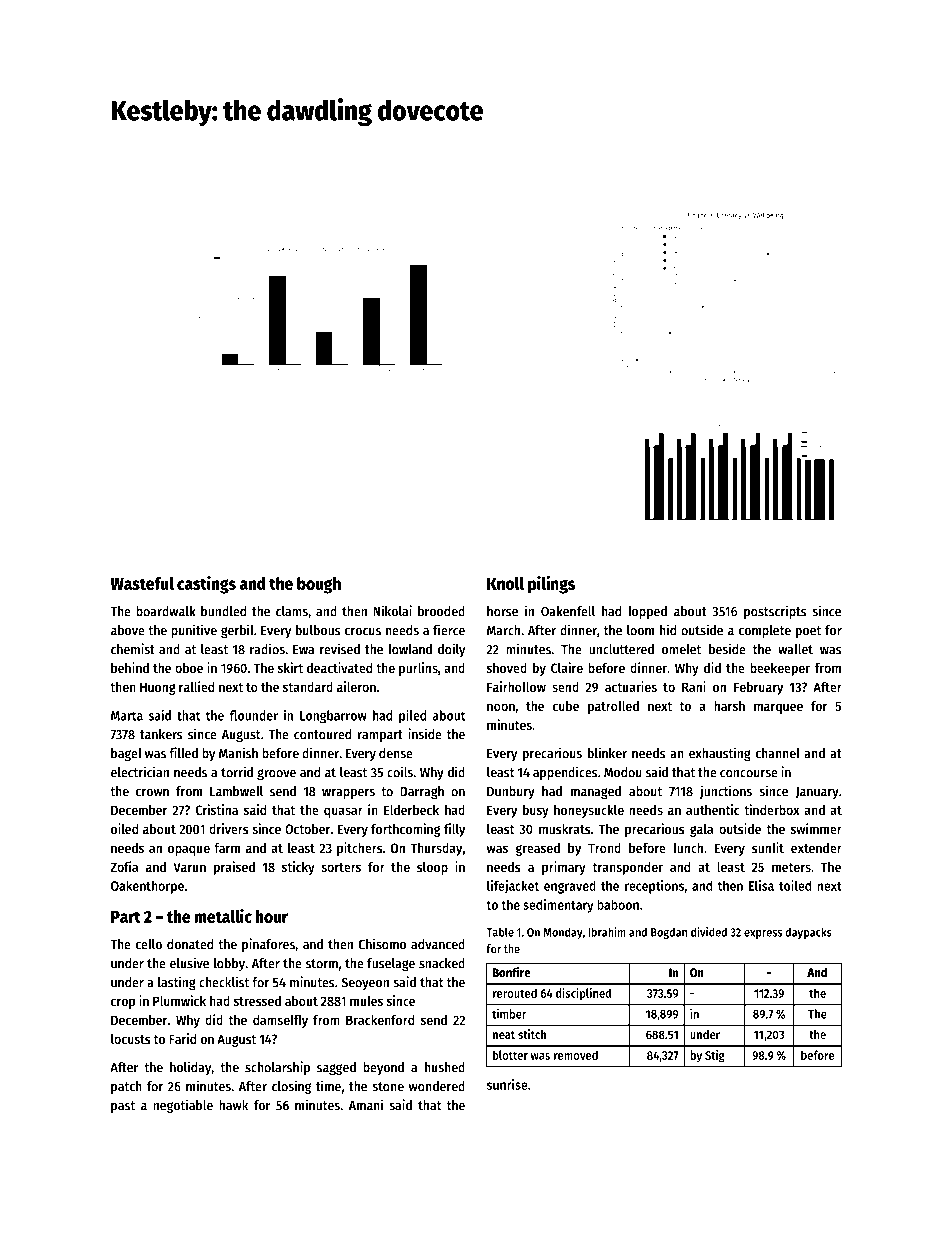  I want to click on bough, so click(319, 585).
